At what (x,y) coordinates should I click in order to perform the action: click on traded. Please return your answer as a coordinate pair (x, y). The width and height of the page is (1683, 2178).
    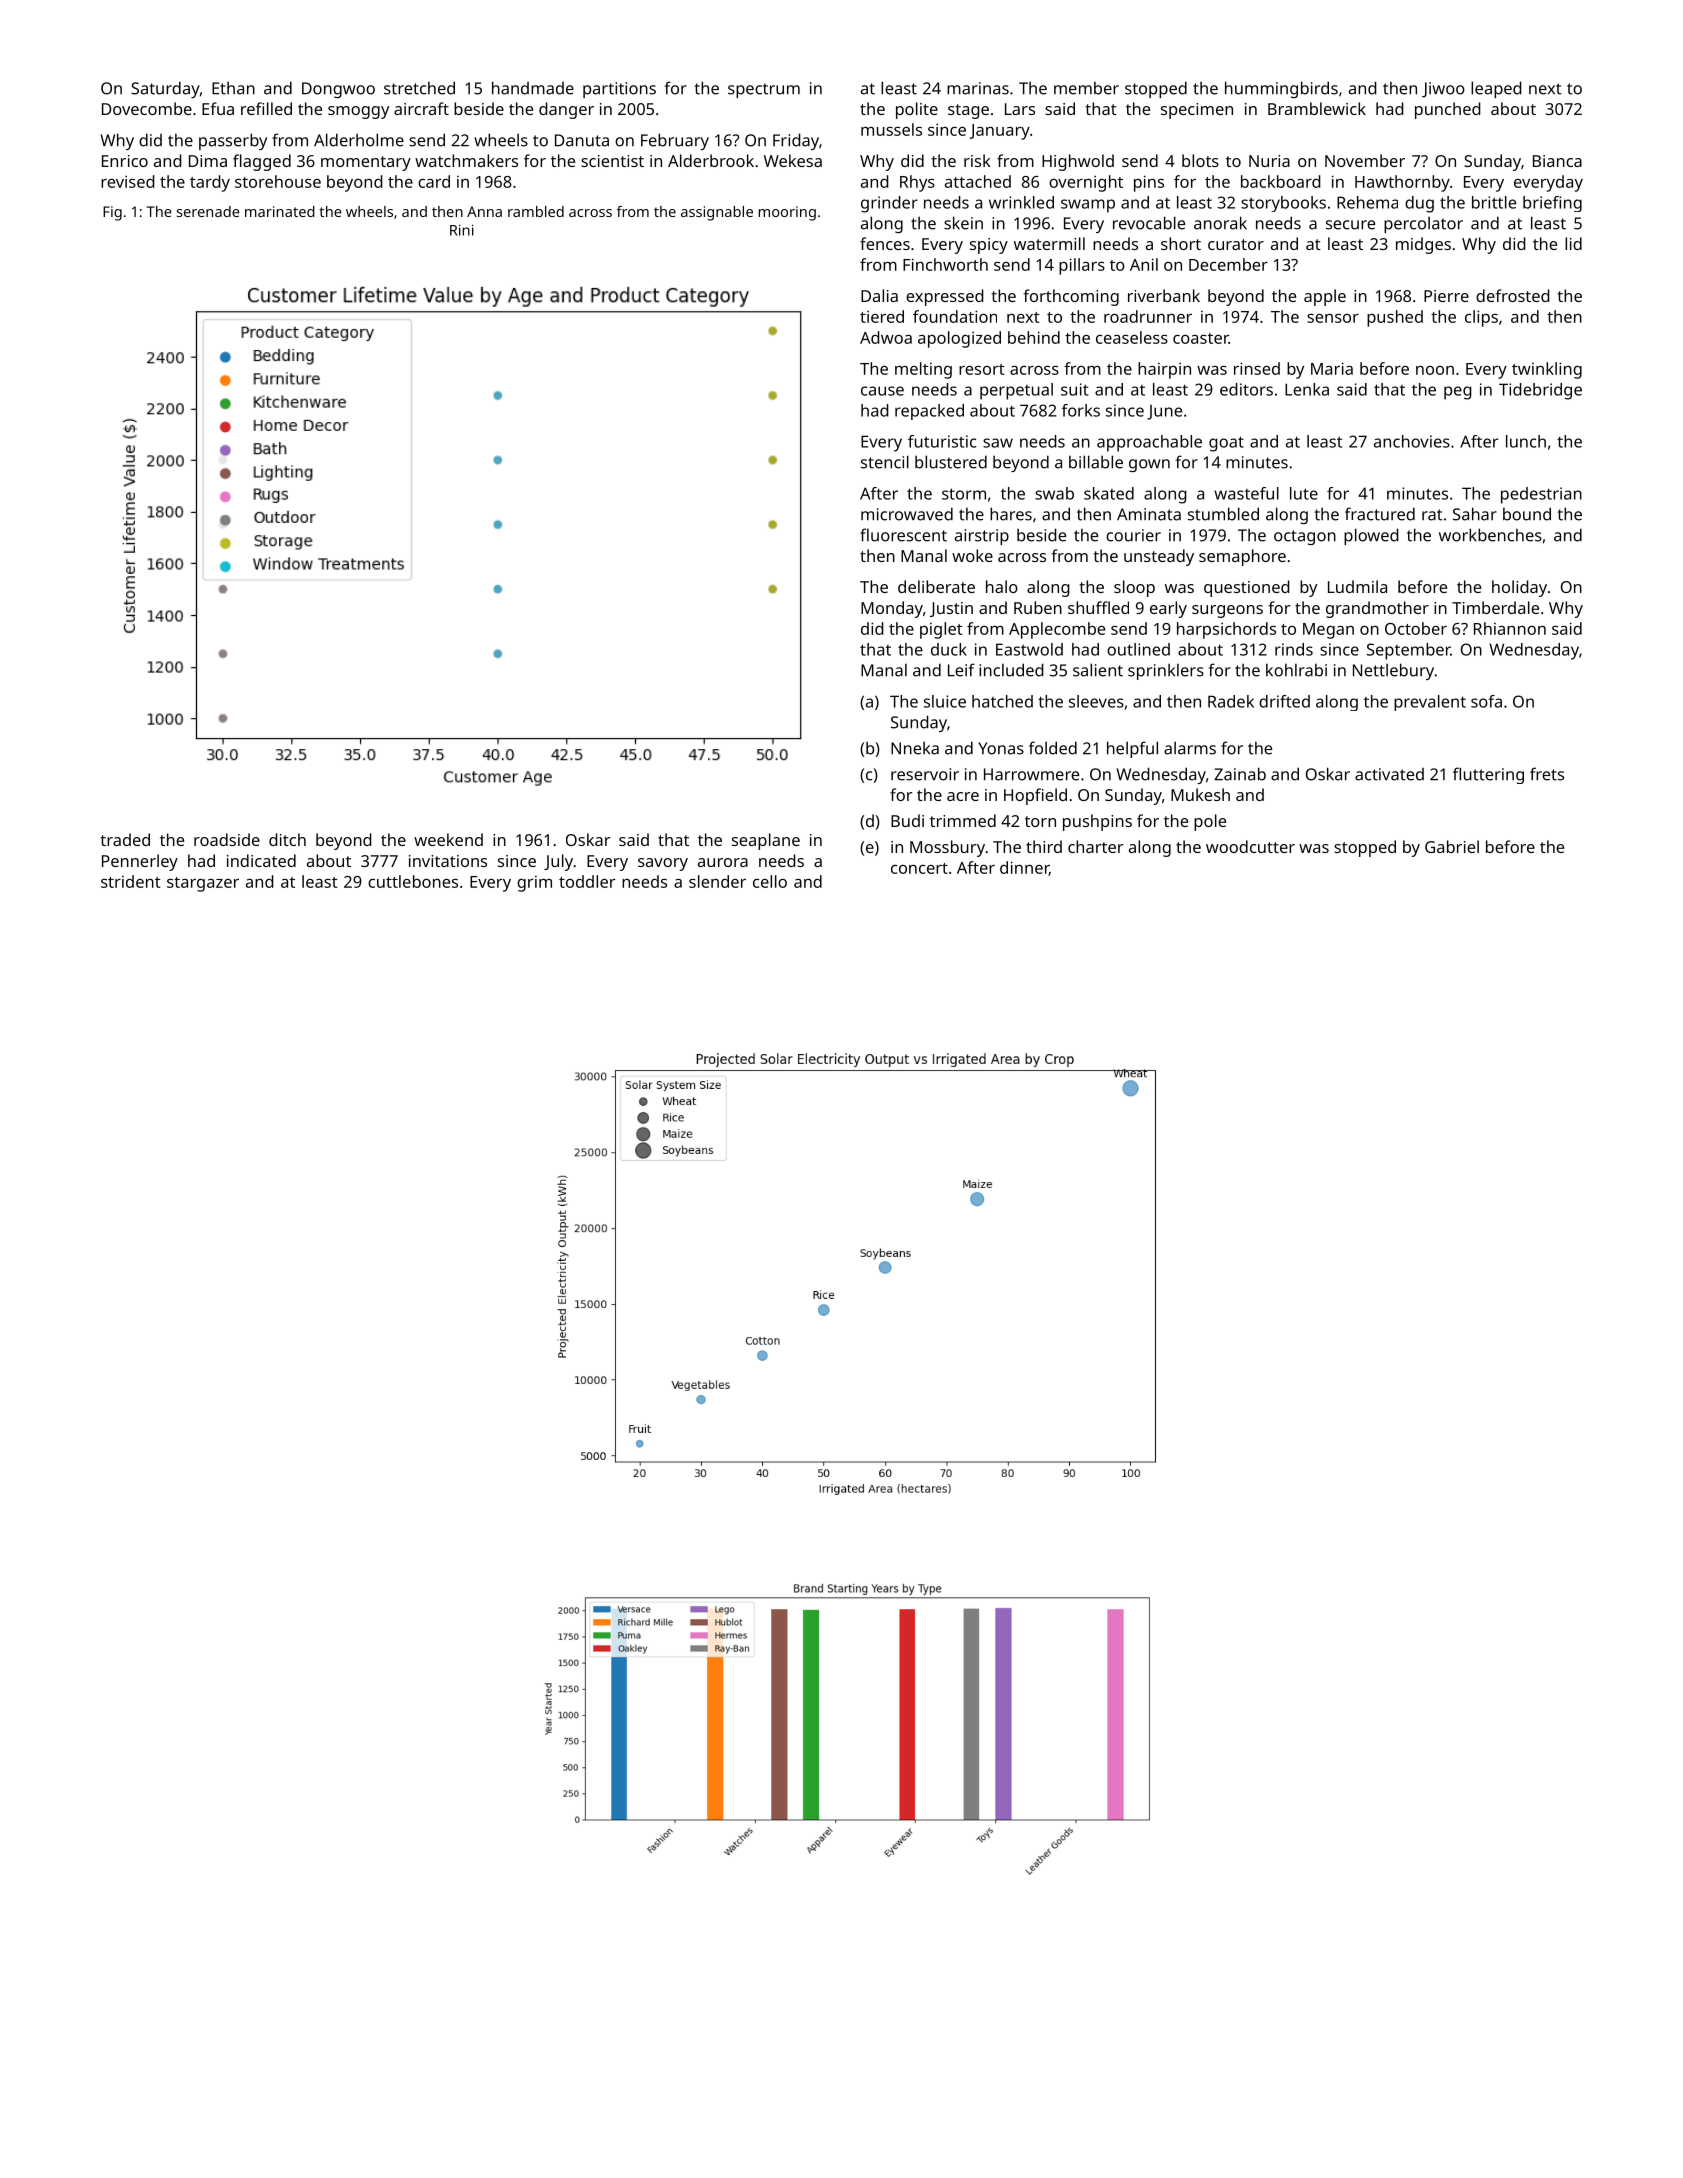
    Looking at the image, I should click on (125, 839).
